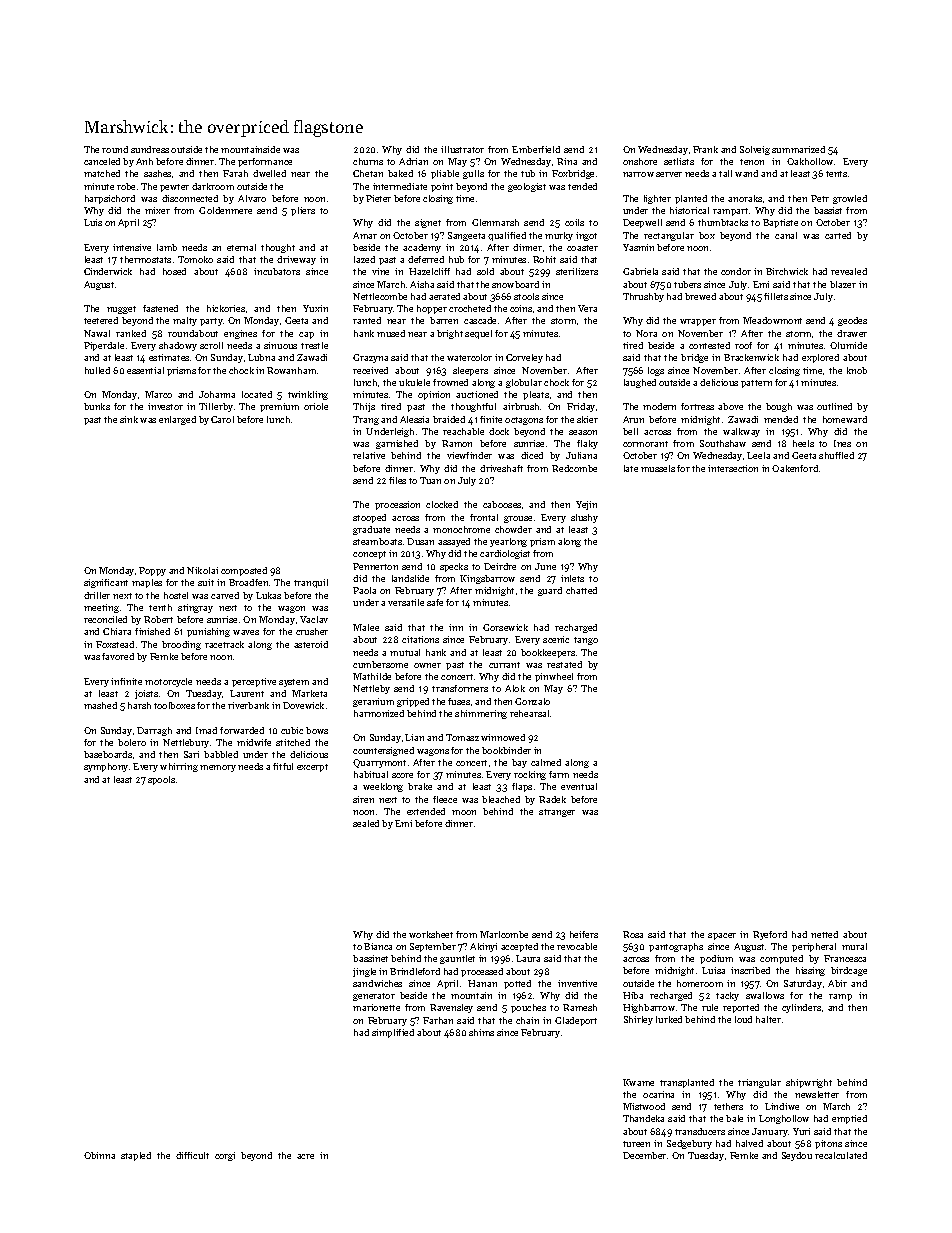 The height and width of the document is (1233, 952). What do you see at coordinates (150, 149) in the document?
I see `sundress` at bounding box center [150, 149].
